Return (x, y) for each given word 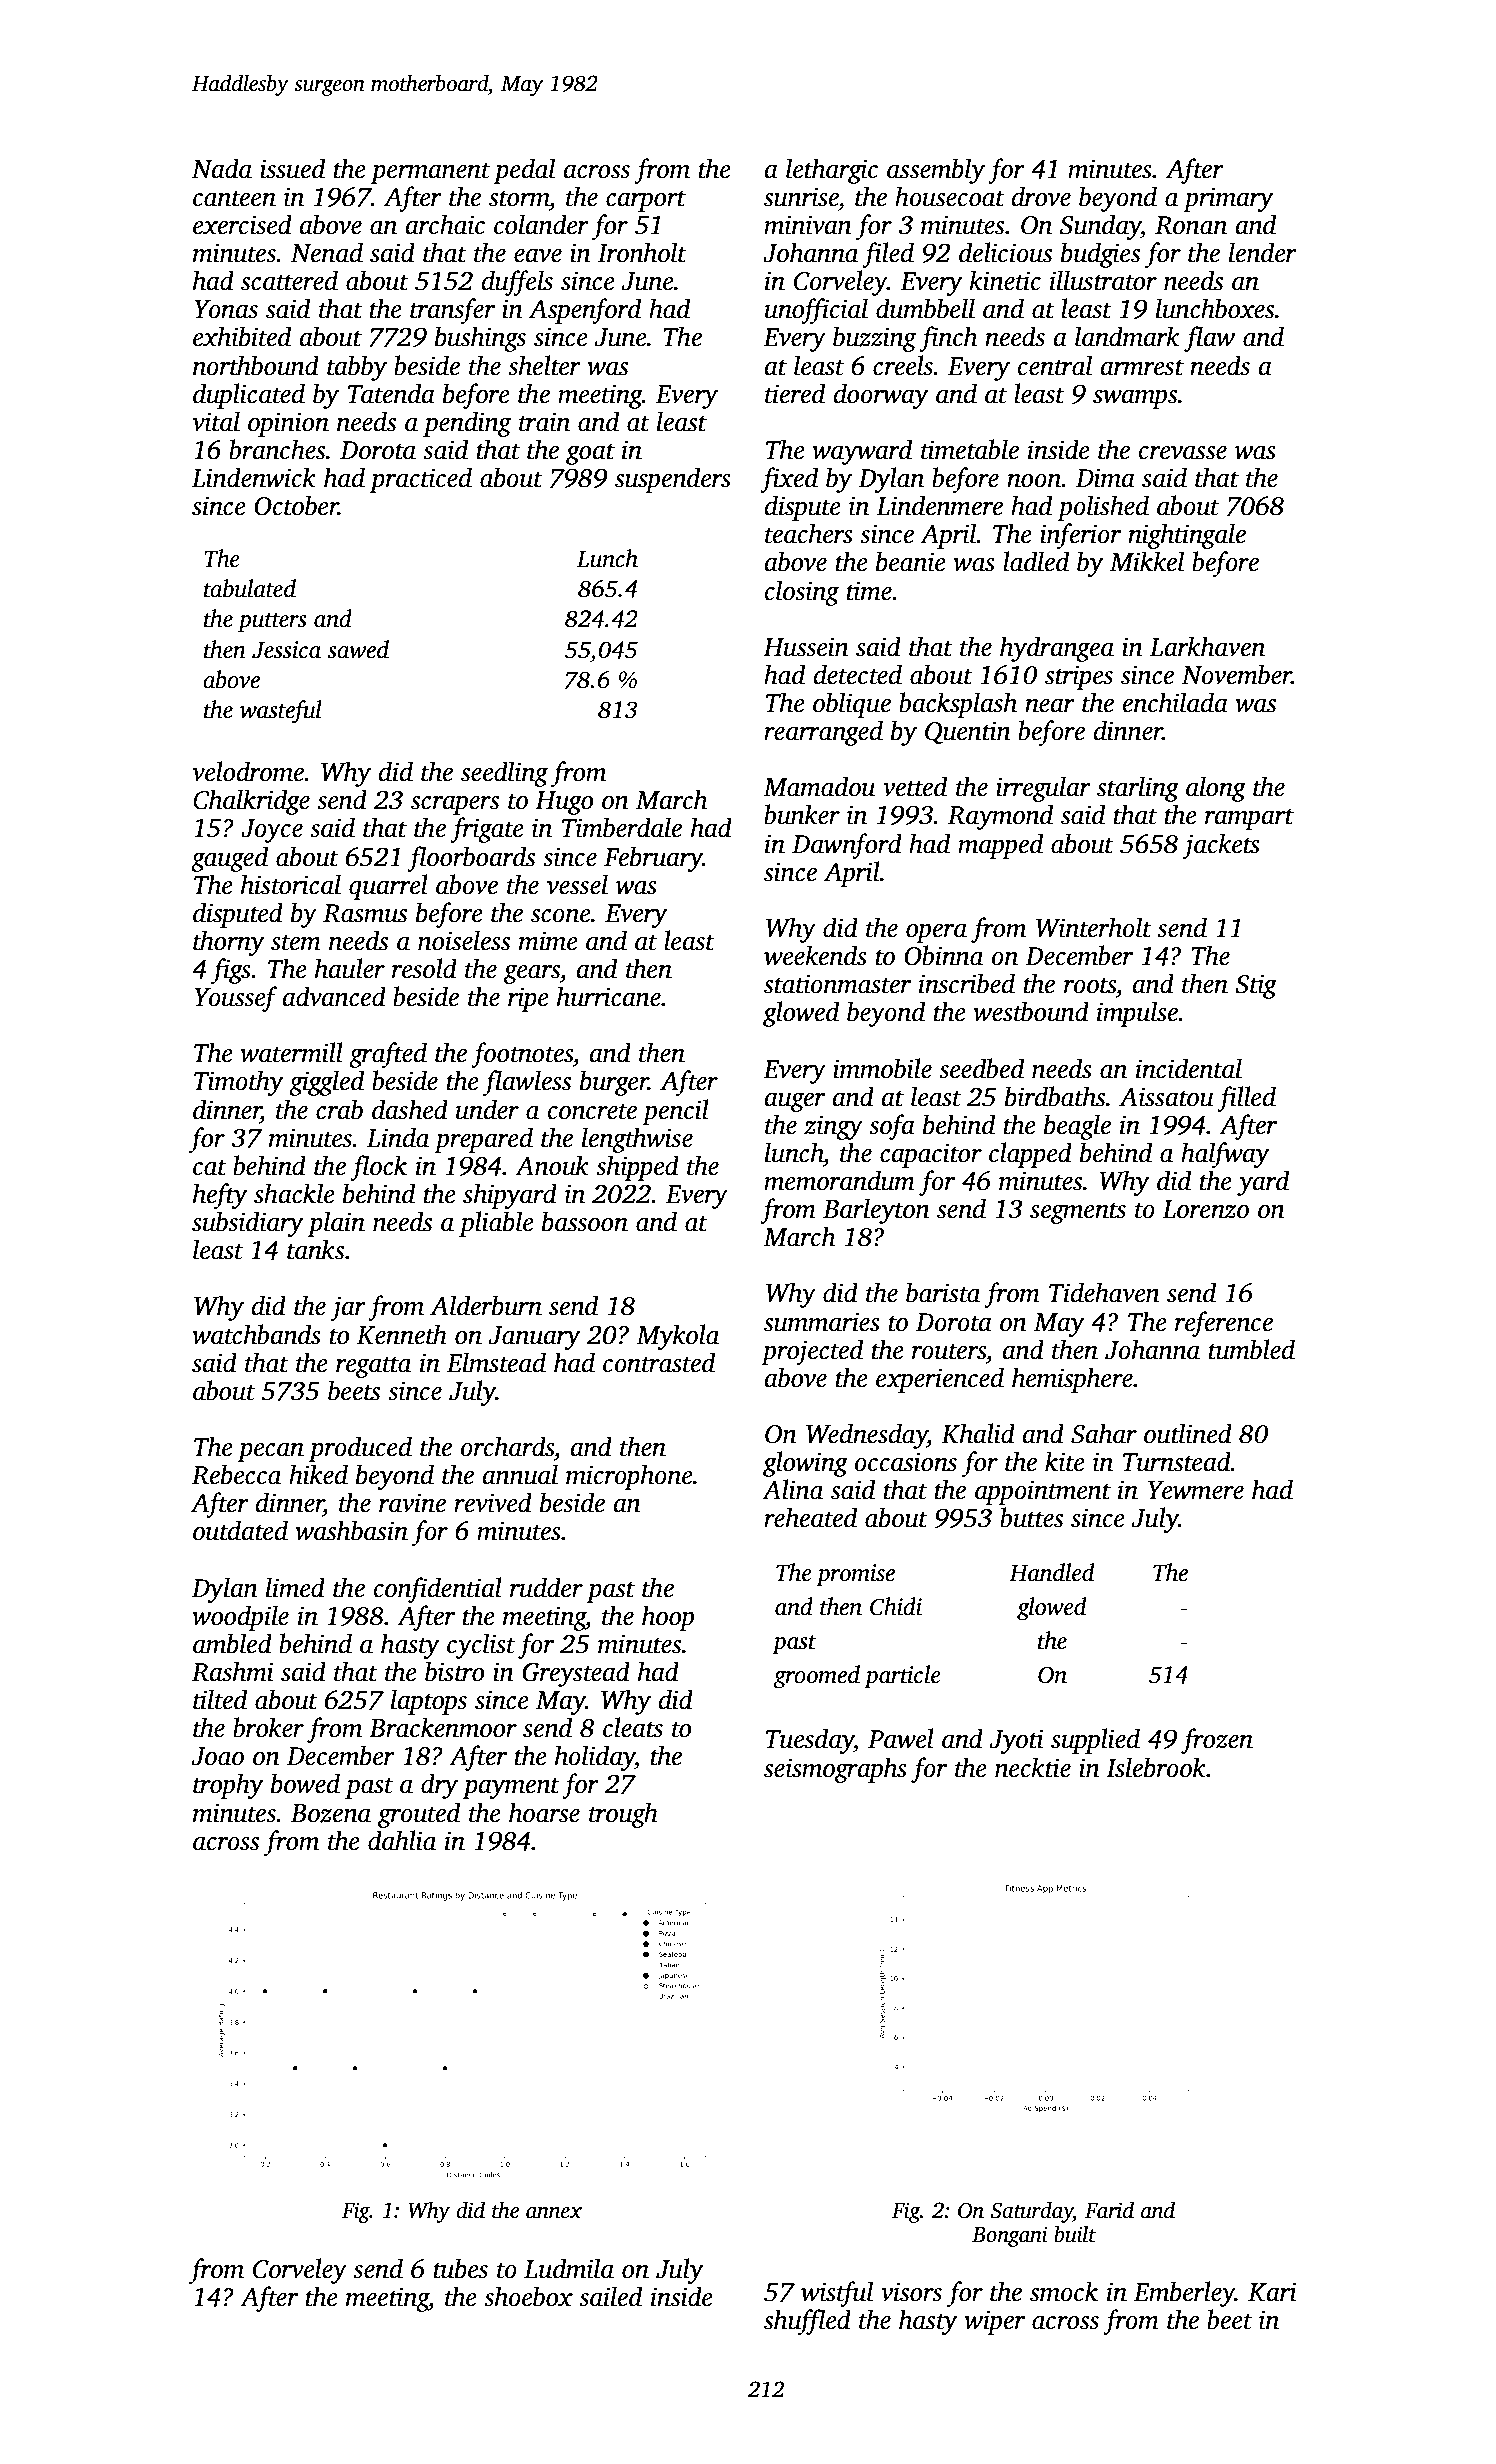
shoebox (528, 2296)
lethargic (832, 171)
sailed (610, 2296)
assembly (936, 171)
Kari (1272, 2292)
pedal (524, 171)
